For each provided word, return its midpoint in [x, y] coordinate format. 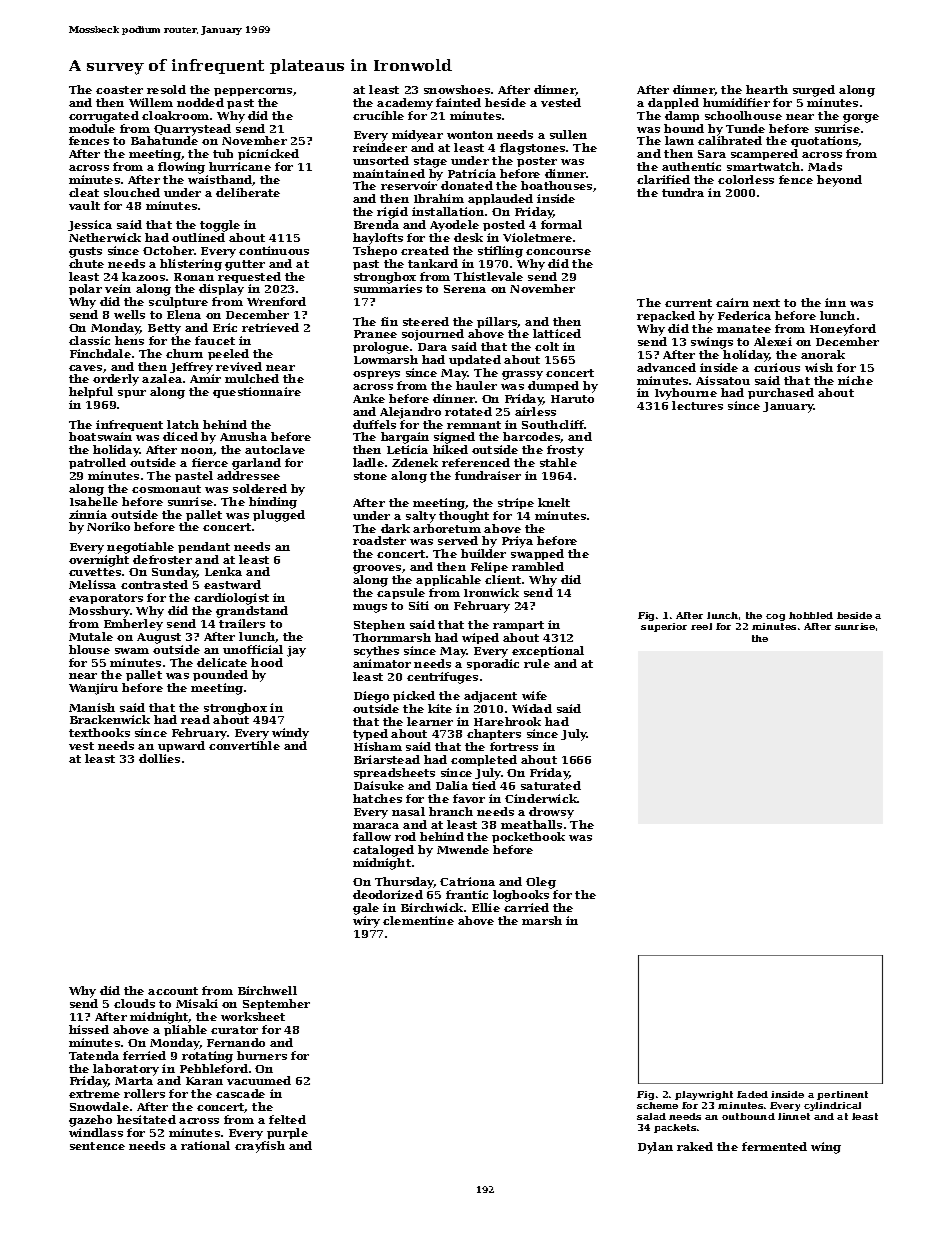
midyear [417, 136]
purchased [781, 393]
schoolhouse [743, 115]
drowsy [551, 813]
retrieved [270, 327]
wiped [480, 638]
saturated [551, 785]
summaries [388, 288]
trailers [242, 623]
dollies [159, 758]
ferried [144, 1055]
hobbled [811, 615]
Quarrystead [192, 130]
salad [651, 1116]
